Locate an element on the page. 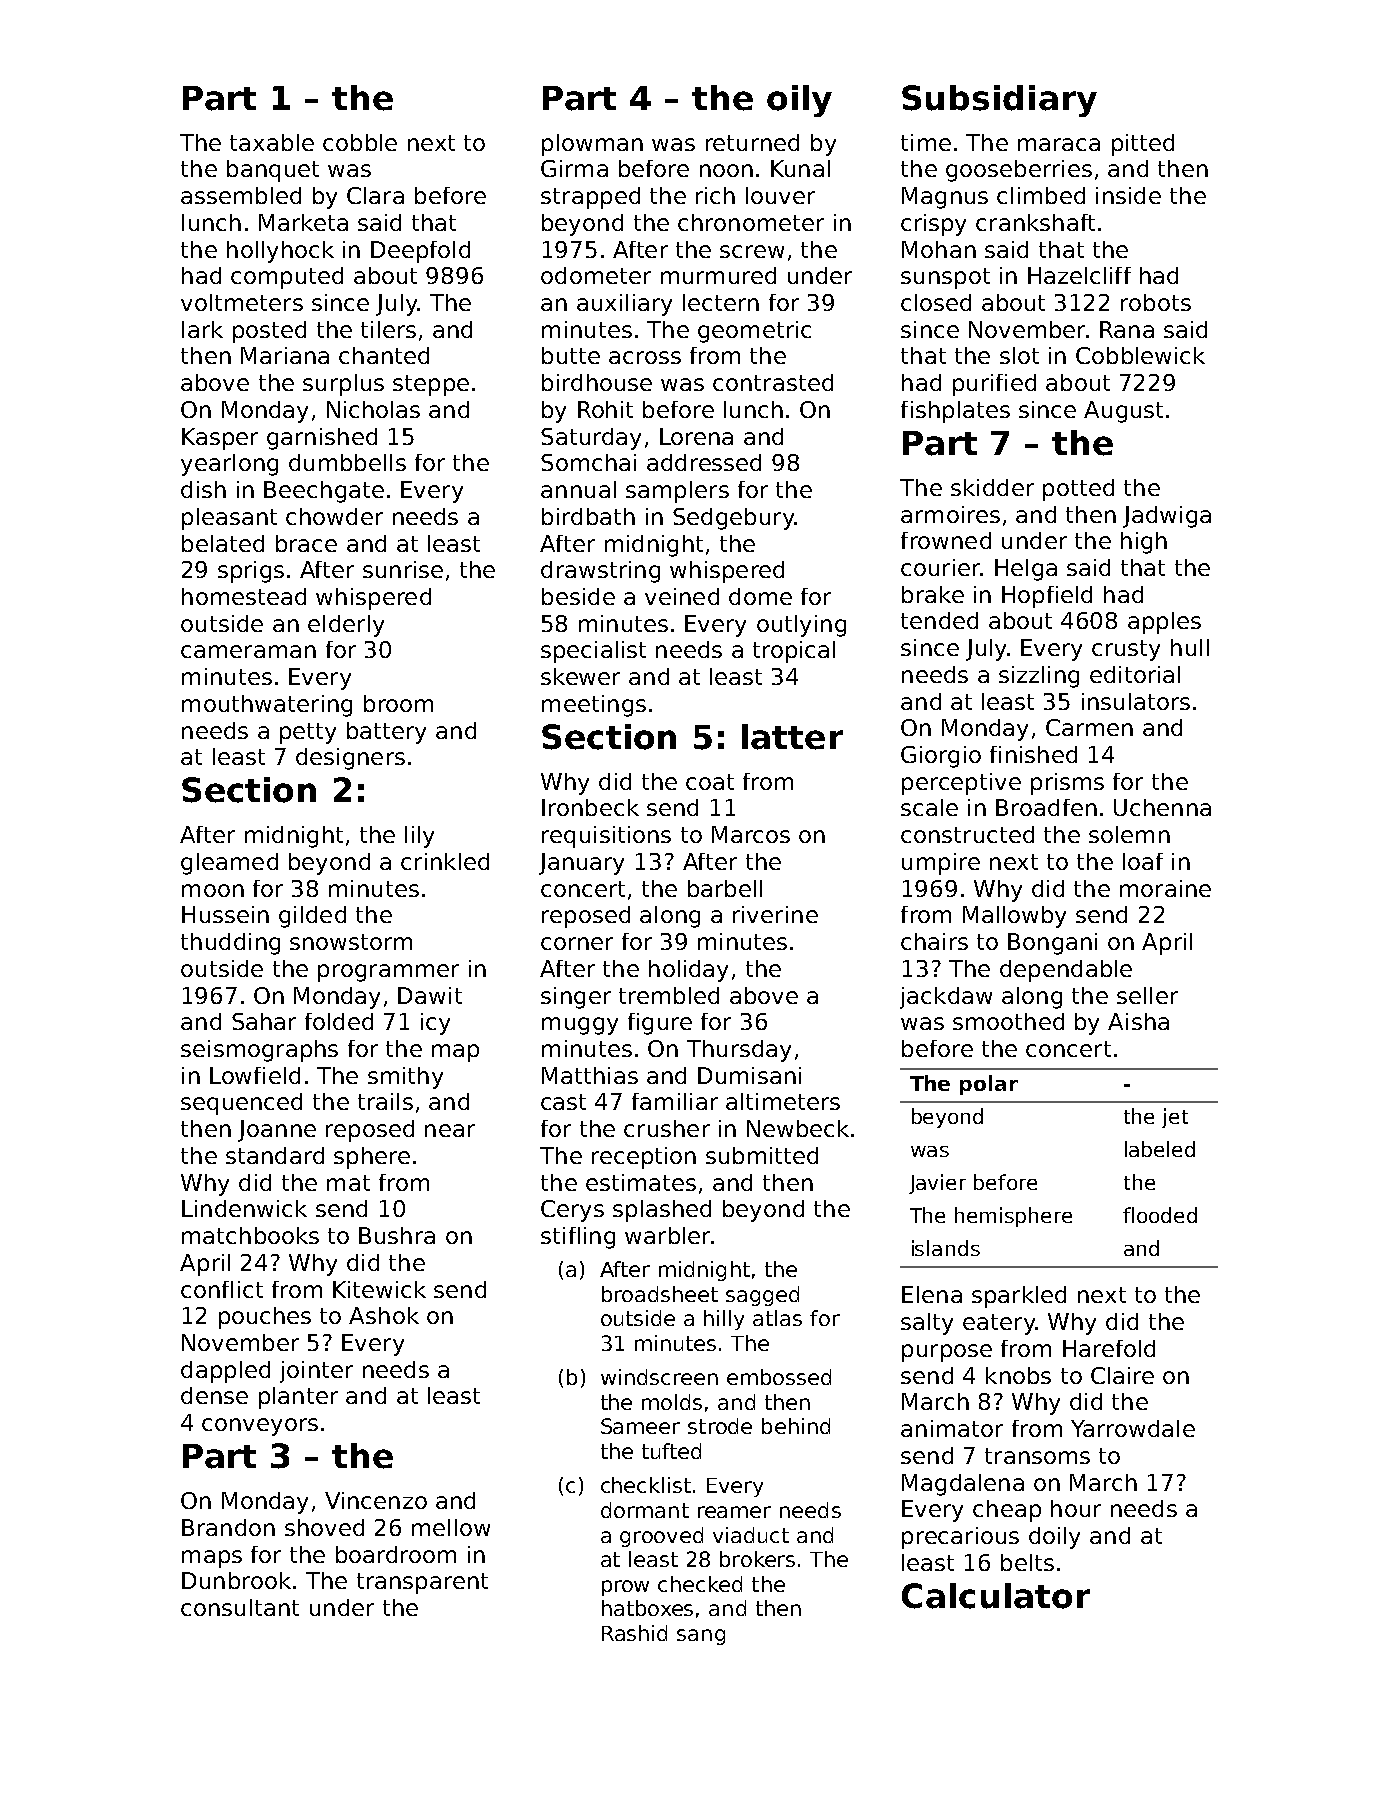 The width and height of the document is (1398, 1809). latter is located at coordinates (792, 737).
